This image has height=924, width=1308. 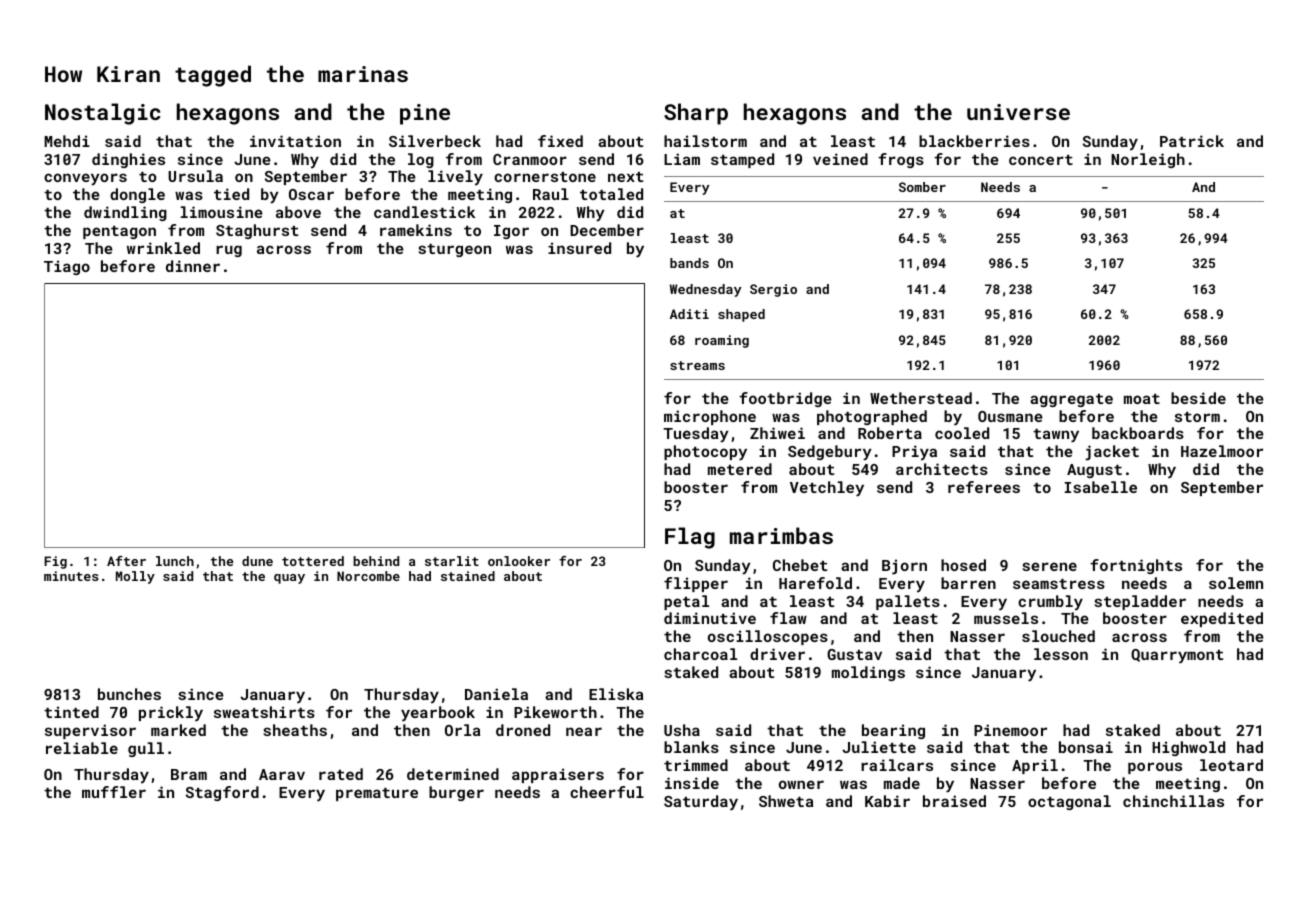 What do you see at coordinates (696, 114) in the image?
I see `Sharp` at bounding box center [696, 114].
